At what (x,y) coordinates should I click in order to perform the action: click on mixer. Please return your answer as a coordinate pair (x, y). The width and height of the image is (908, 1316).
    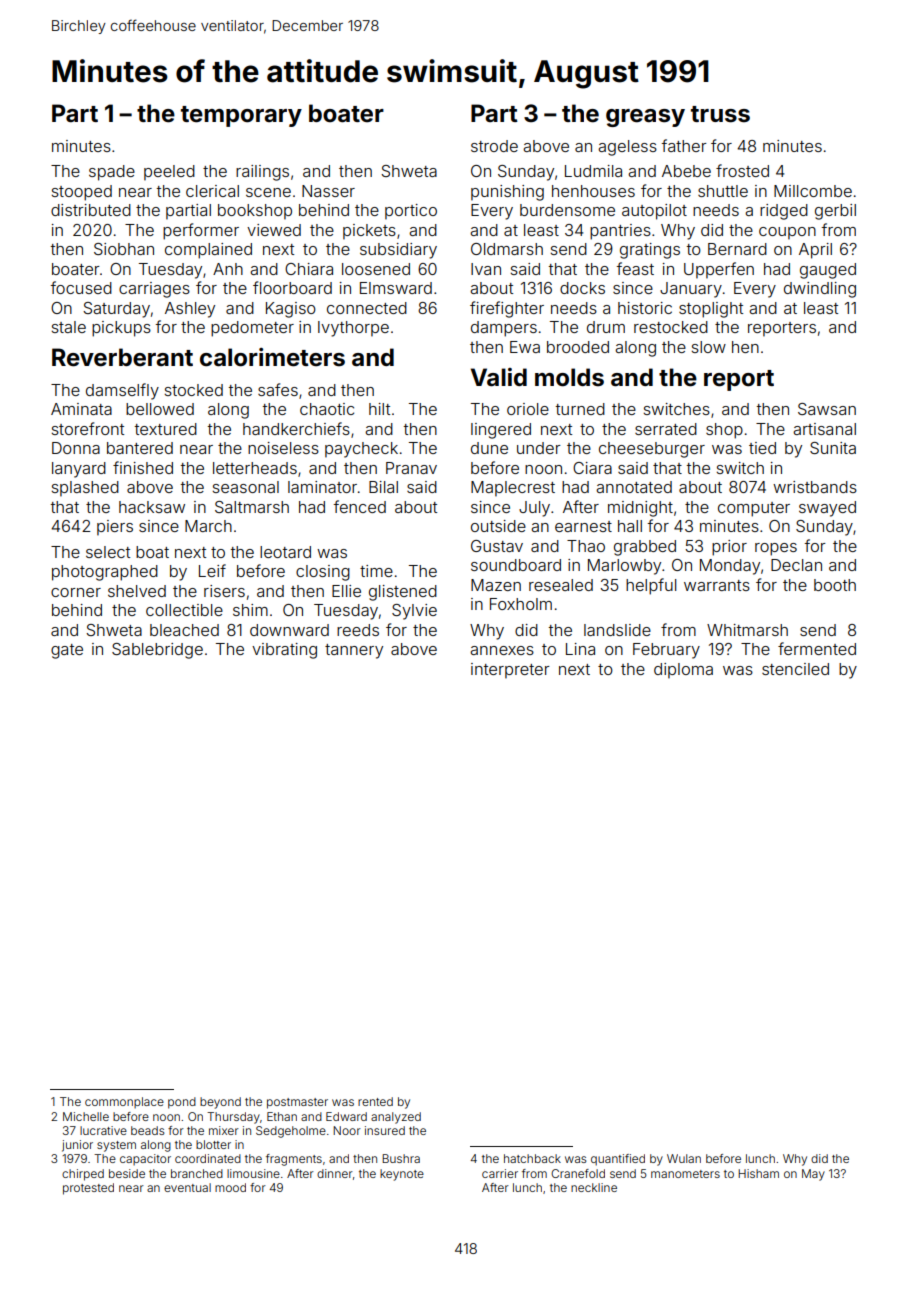
    Looking at the image, I should click on (224, 1130).
